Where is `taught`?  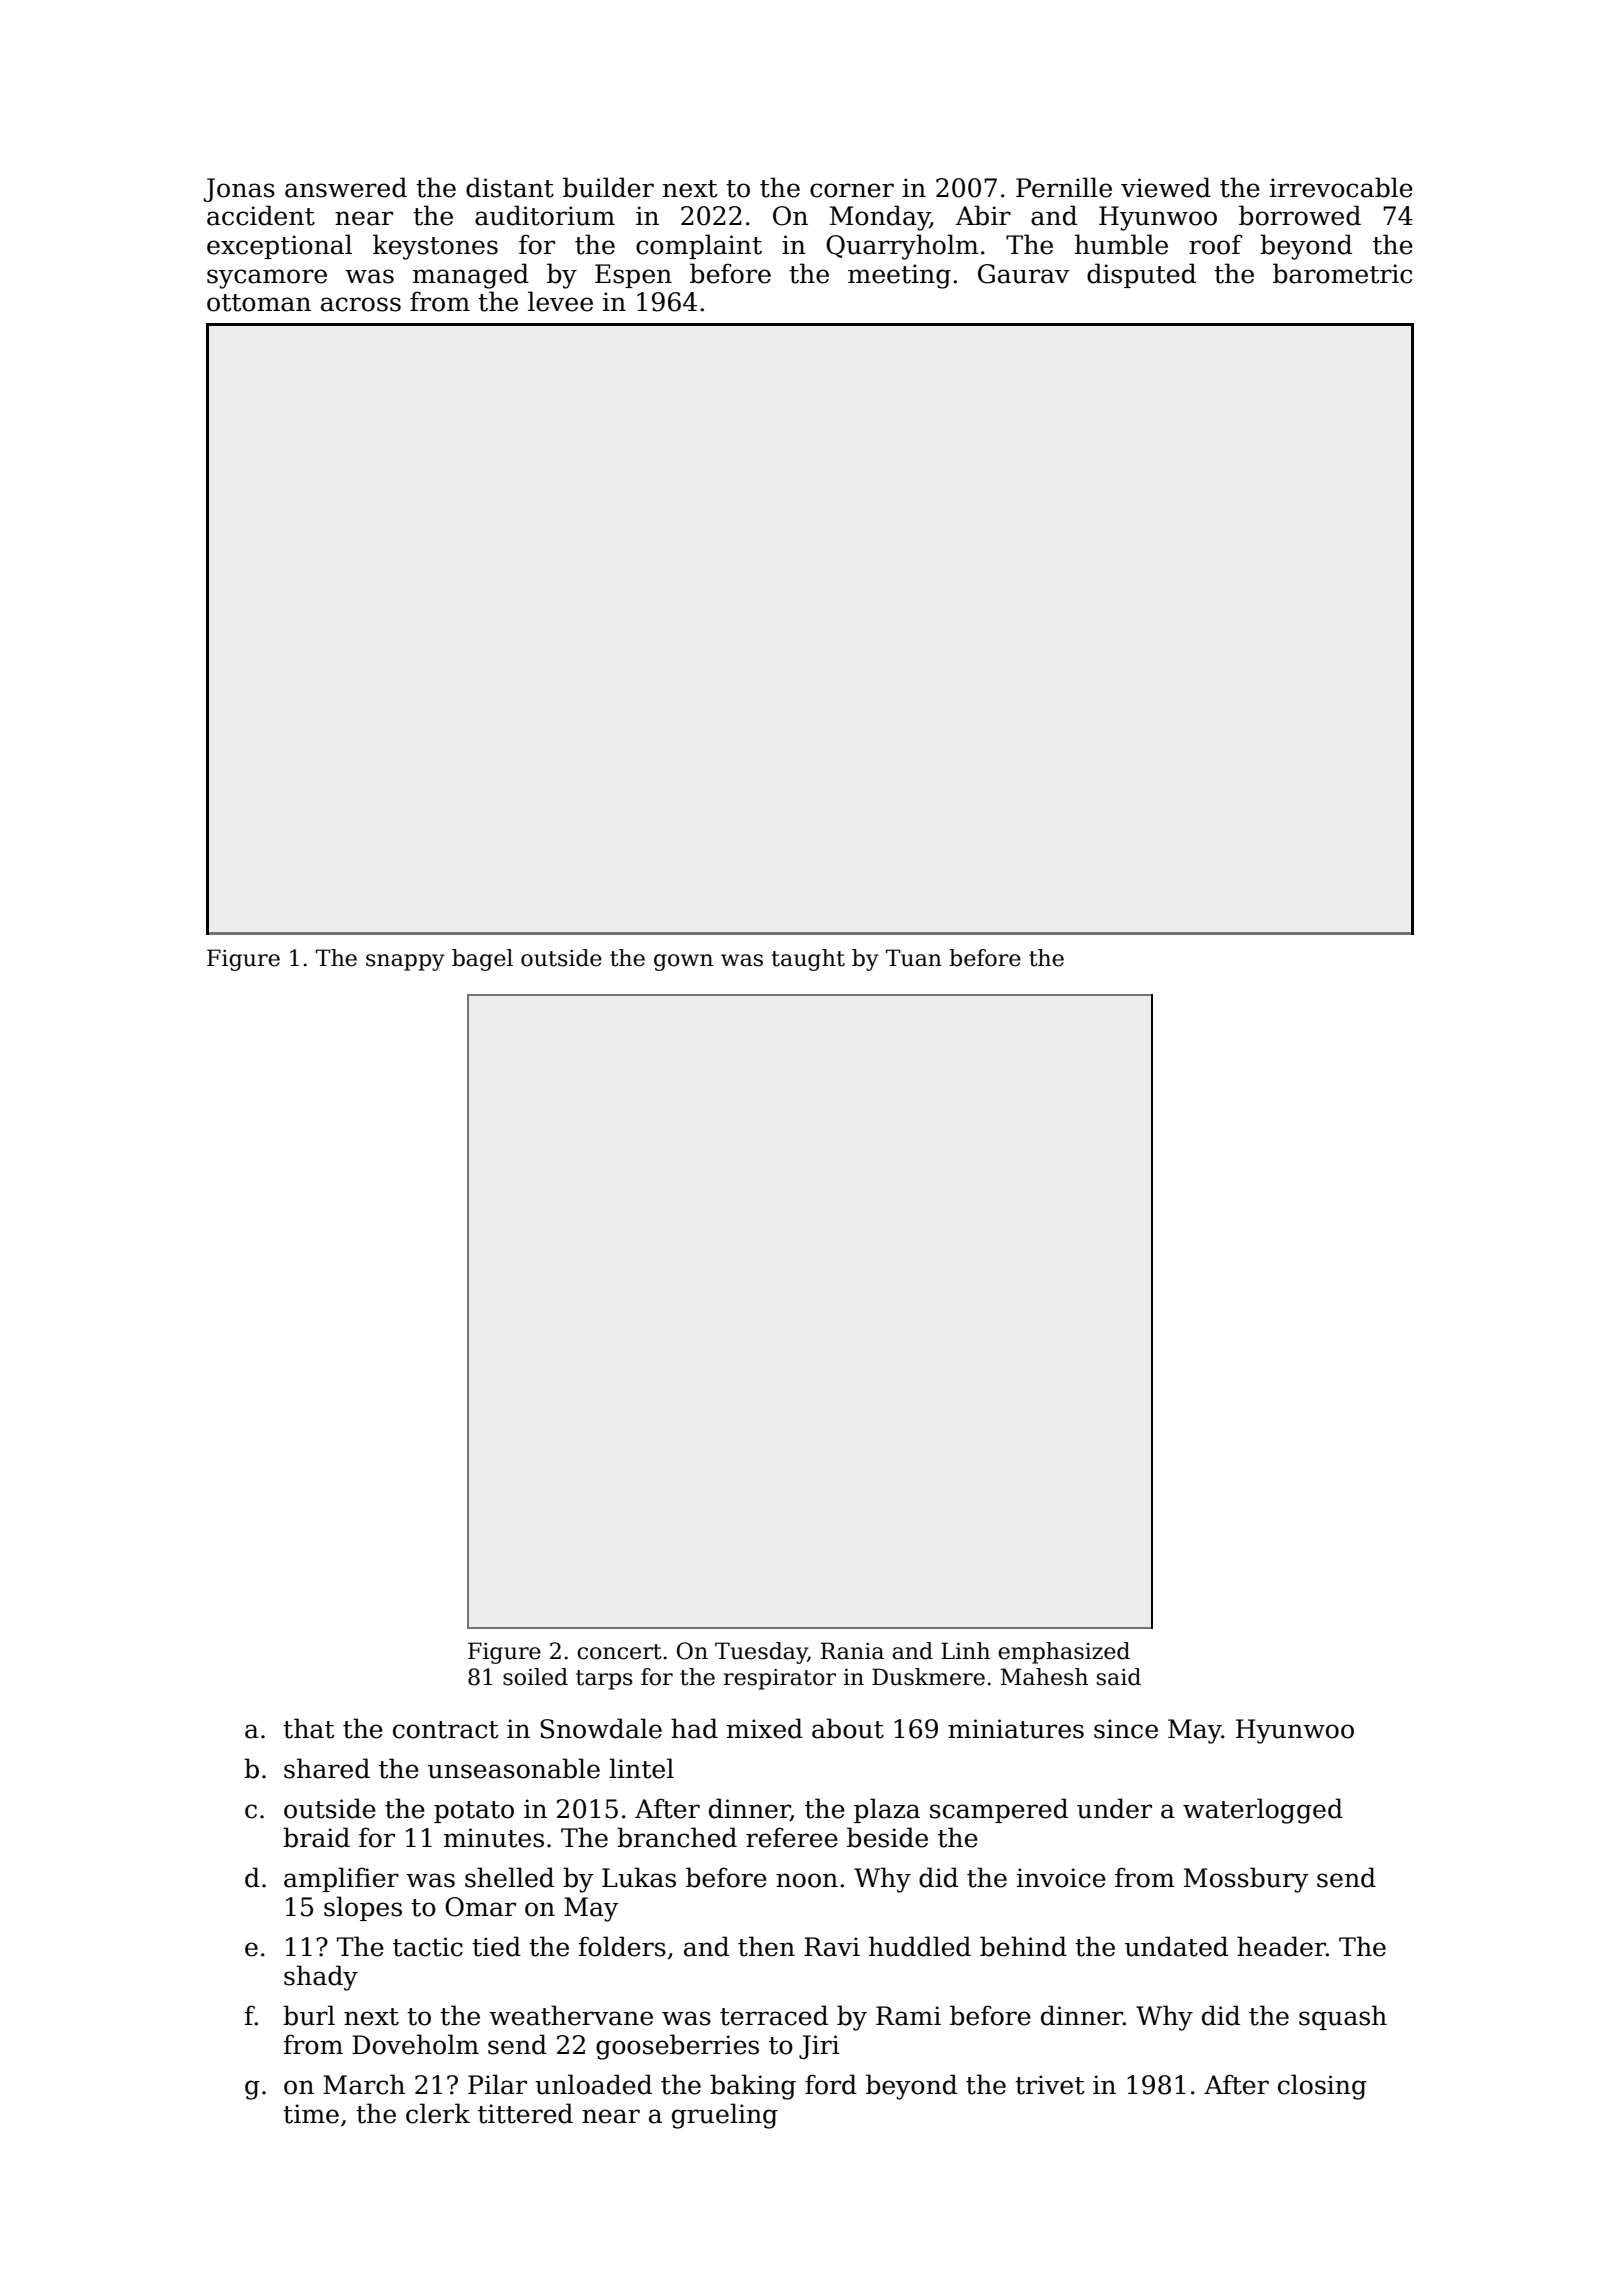
taught is located at coordinates (808, 960).
